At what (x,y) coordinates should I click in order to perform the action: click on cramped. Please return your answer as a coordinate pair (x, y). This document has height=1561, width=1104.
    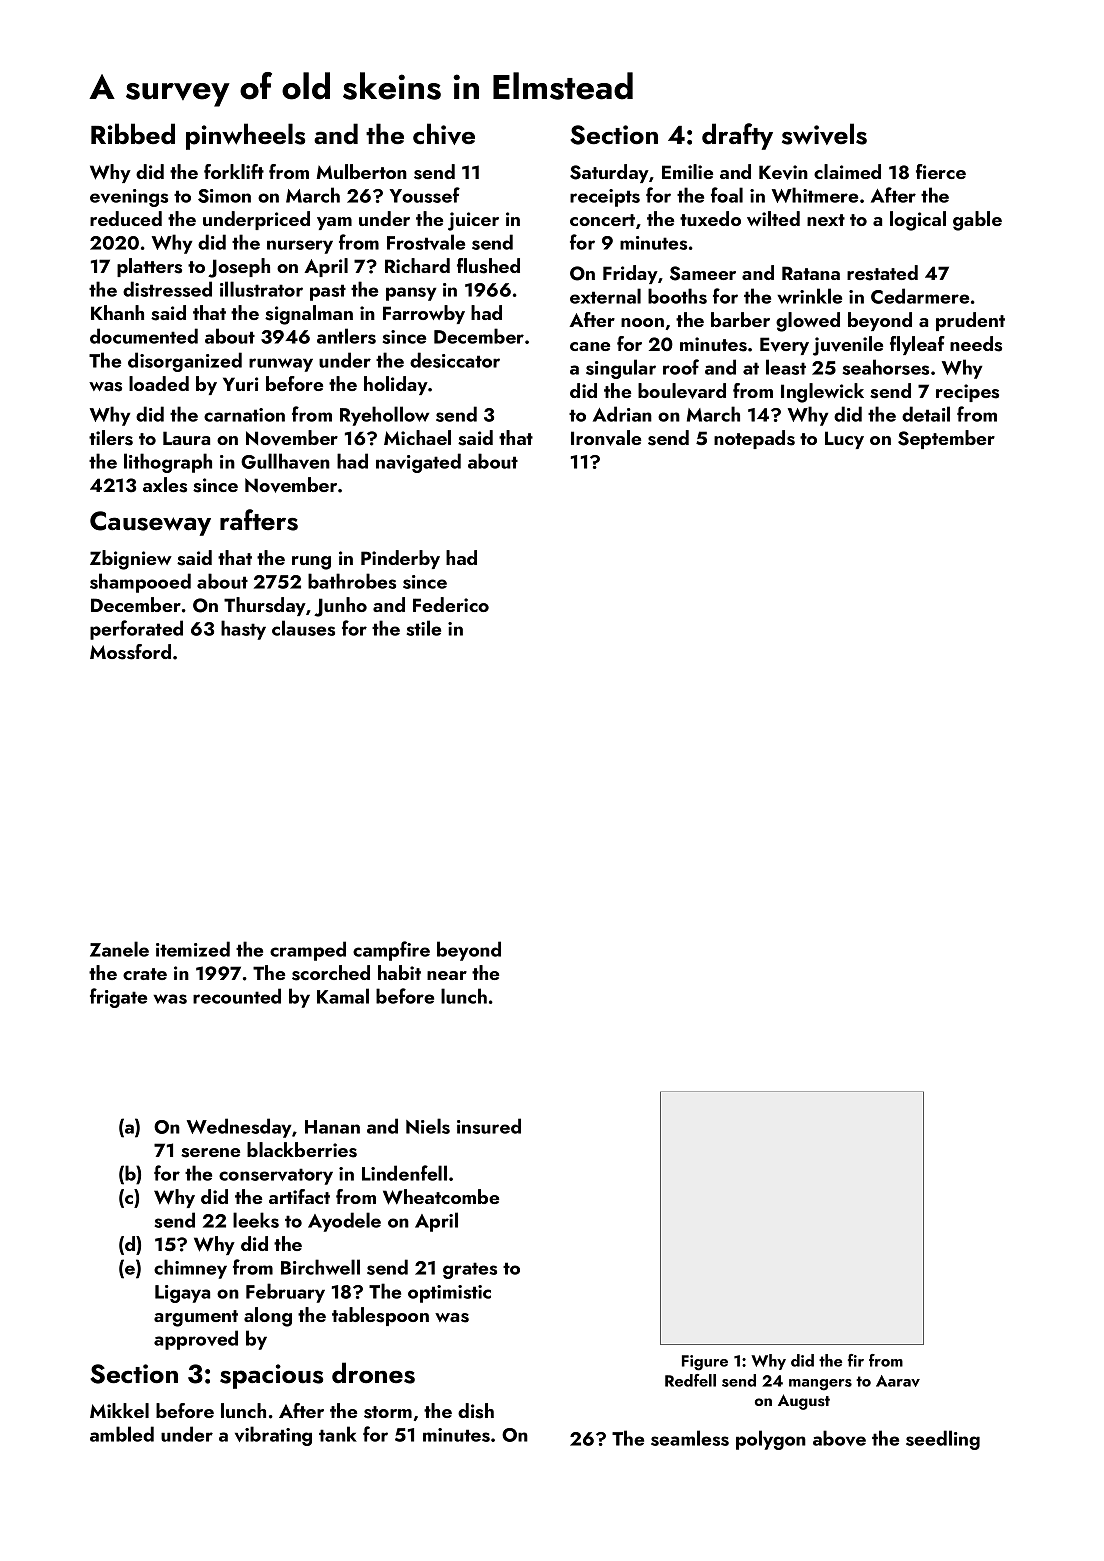
    Looking at the image, I should click on (308, 951).
